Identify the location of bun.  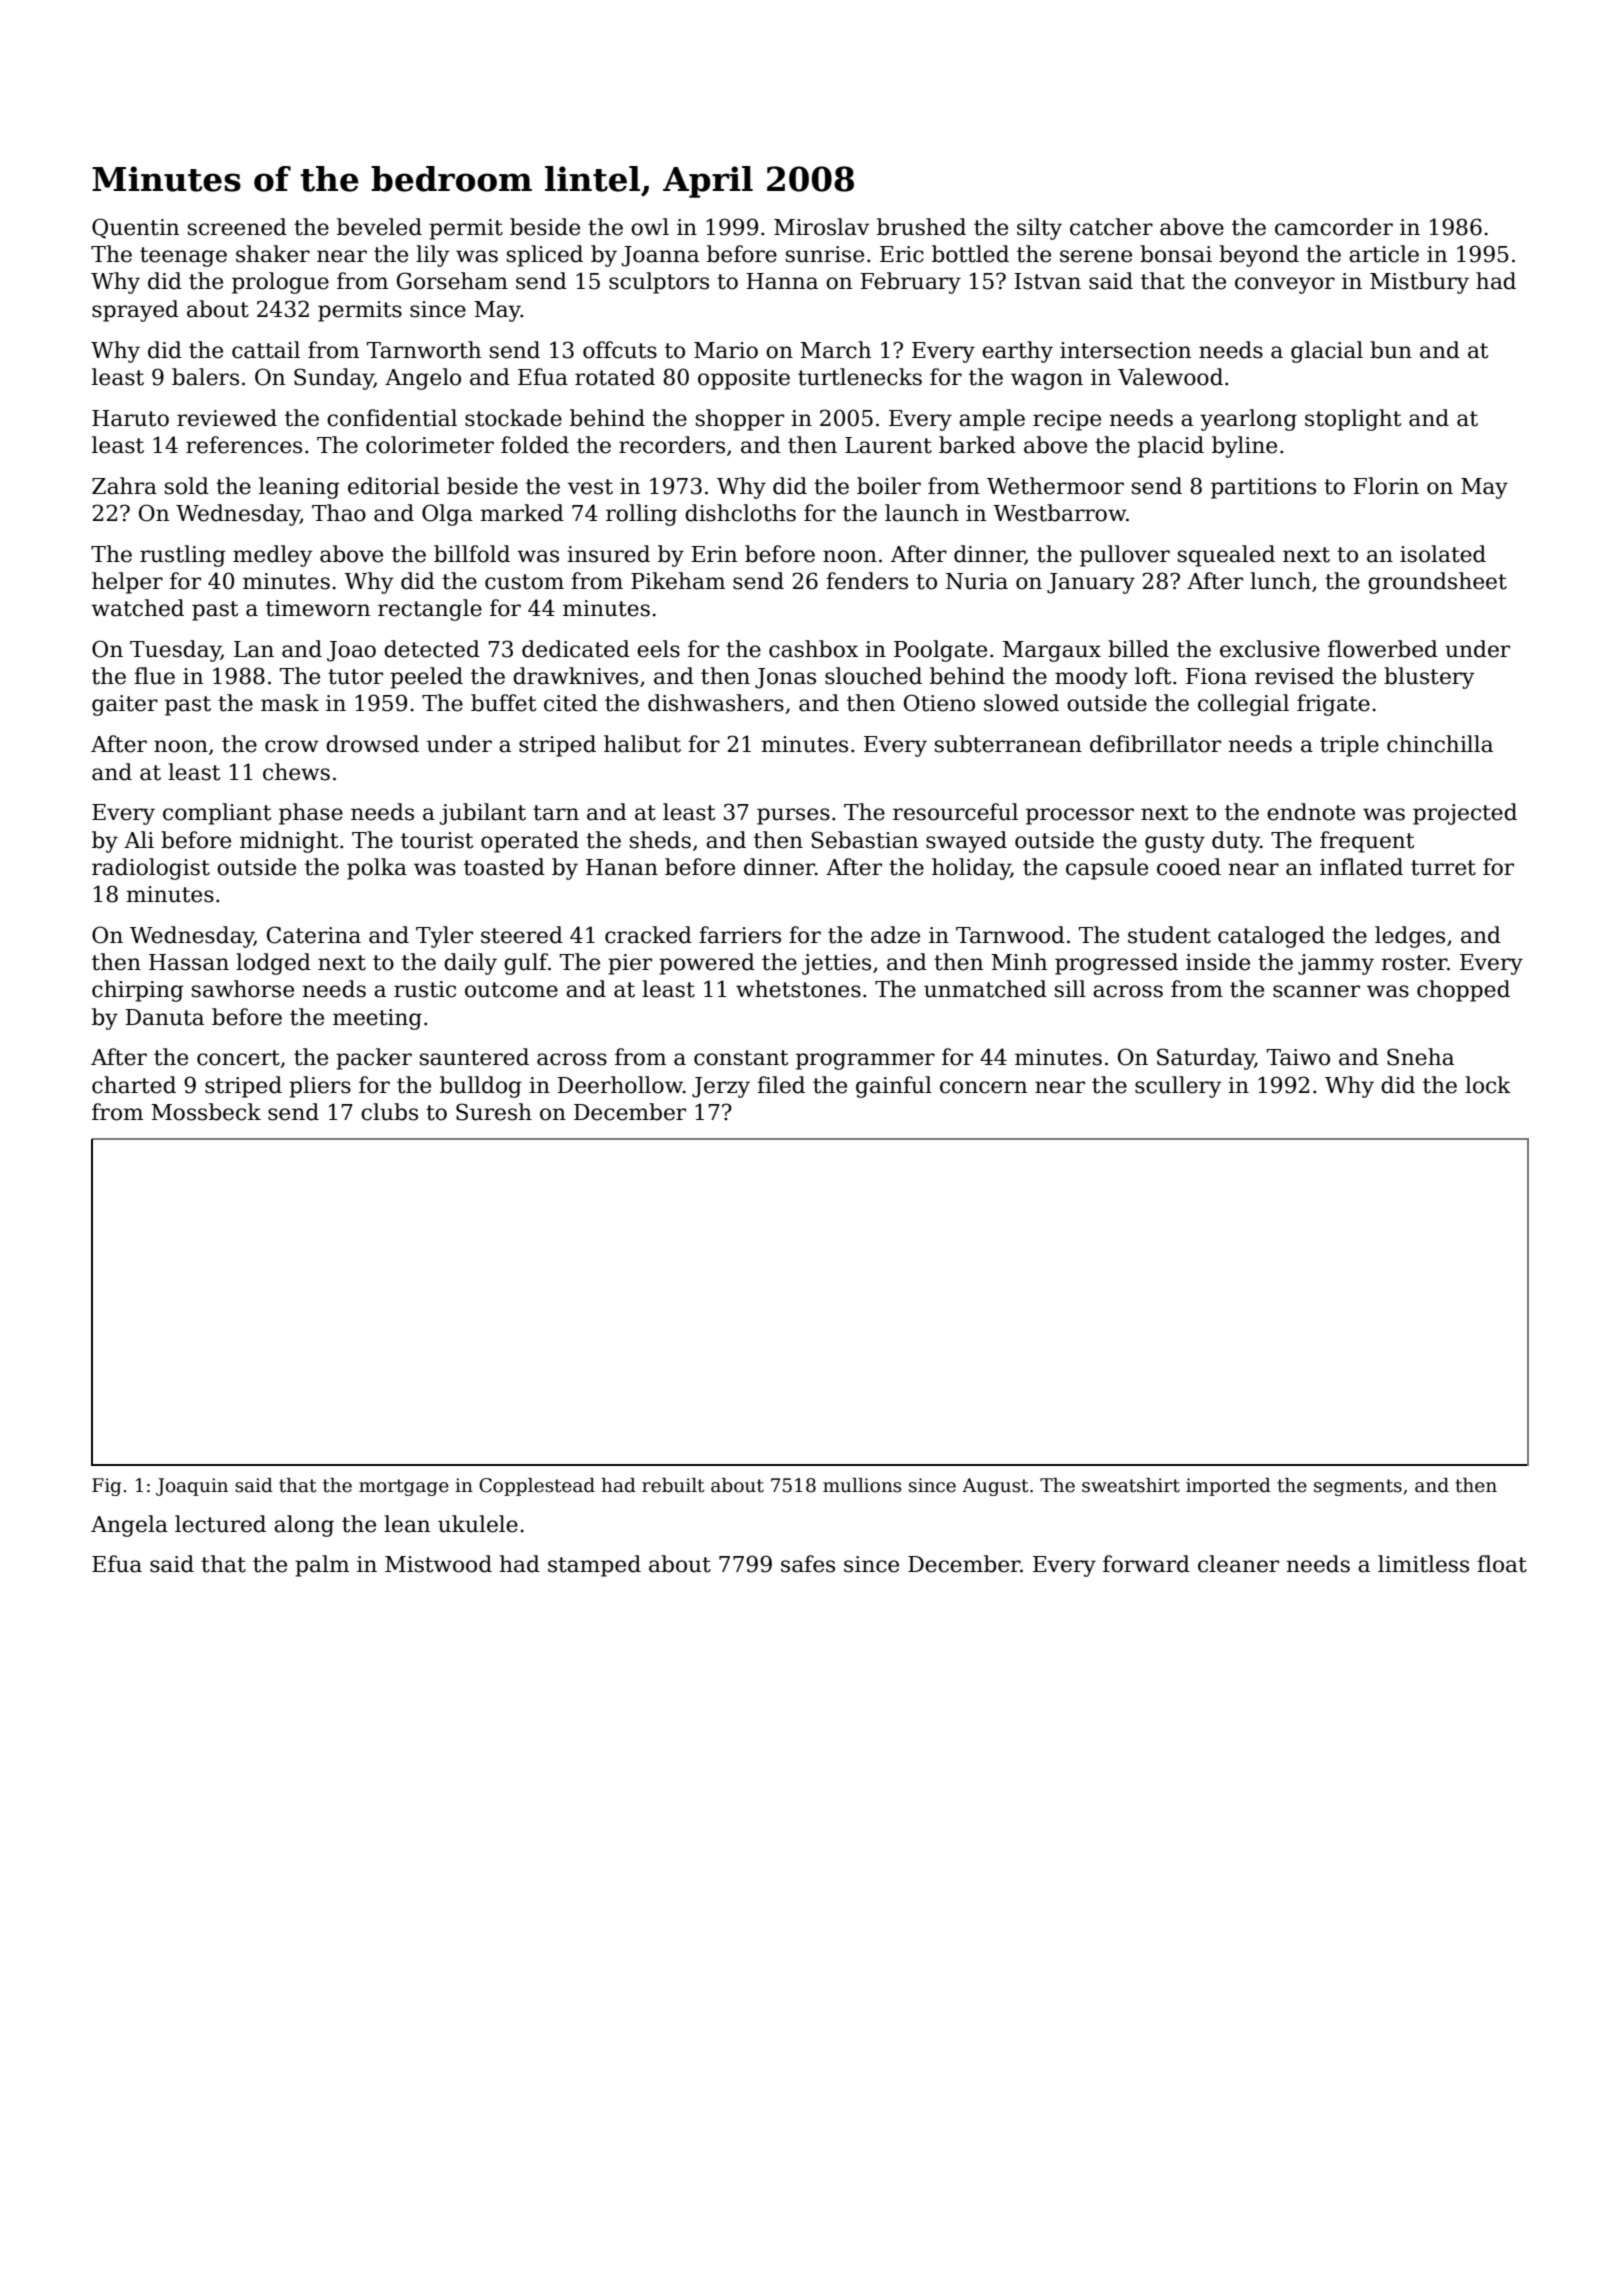
(1391, 350).
